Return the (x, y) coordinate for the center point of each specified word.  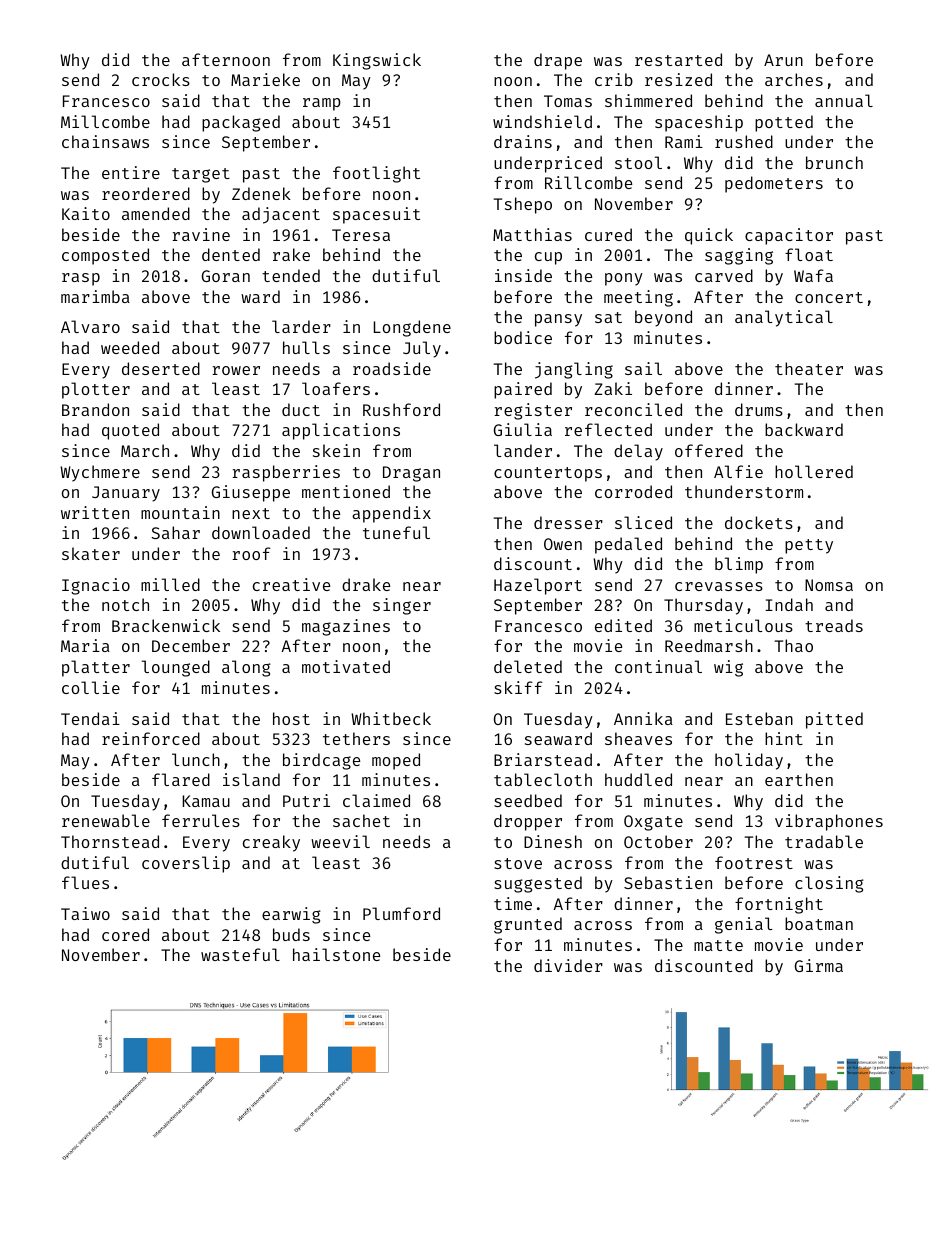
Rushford (401, 409)
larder (301, 326)
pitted (834, 720)
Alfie (738, 471)
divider (568, 965)
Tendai (90, 718)
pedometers (774, 184)
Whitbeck (391, 718)
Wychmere (100, 473)
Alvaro (90, 326)
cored (125, 934)
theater (809, 368)
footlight (376, 174)
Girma (819, 965)
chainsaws (105, 141)
